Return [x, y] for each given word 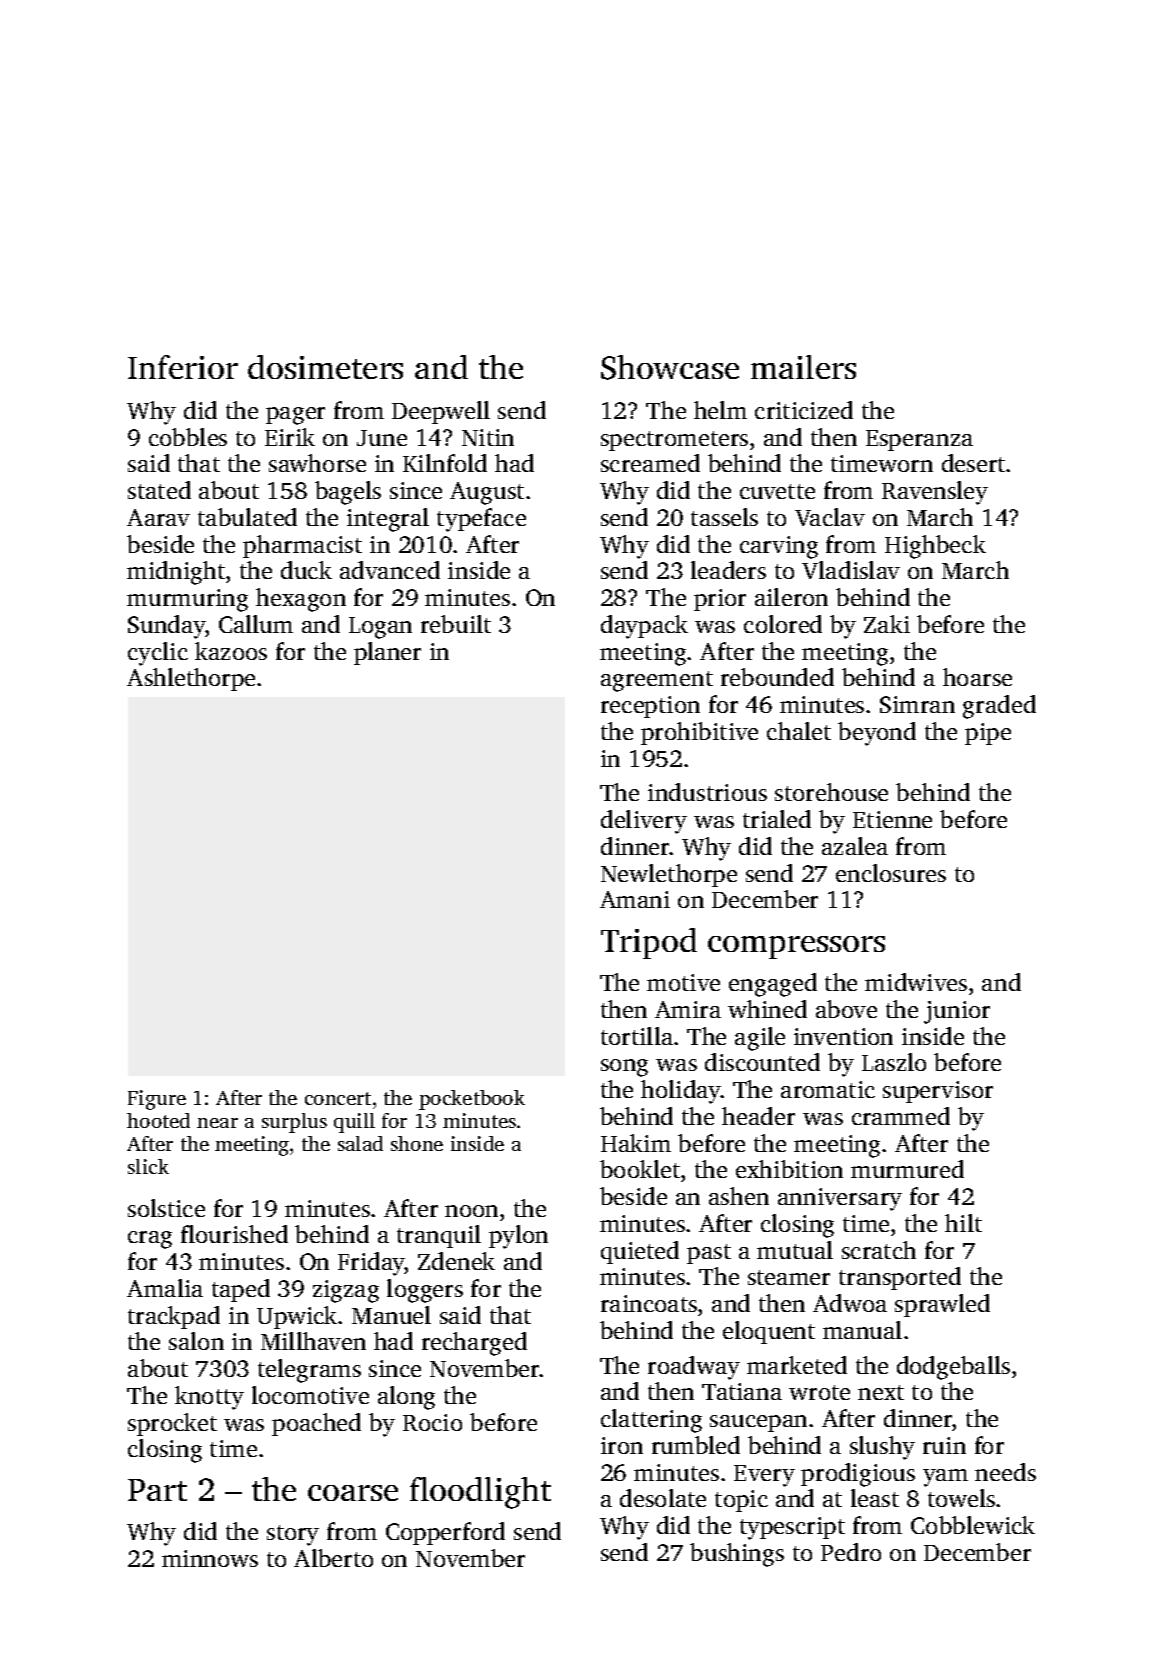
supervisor [938, 1092]
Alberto [333, 1558]
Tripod [649, 943]
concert [338, 1098]
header [758, 1116]
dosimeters [325, 367]
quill [354, 1123]
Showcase [670, 367]
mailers [803, 367]
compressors [796, 947]
